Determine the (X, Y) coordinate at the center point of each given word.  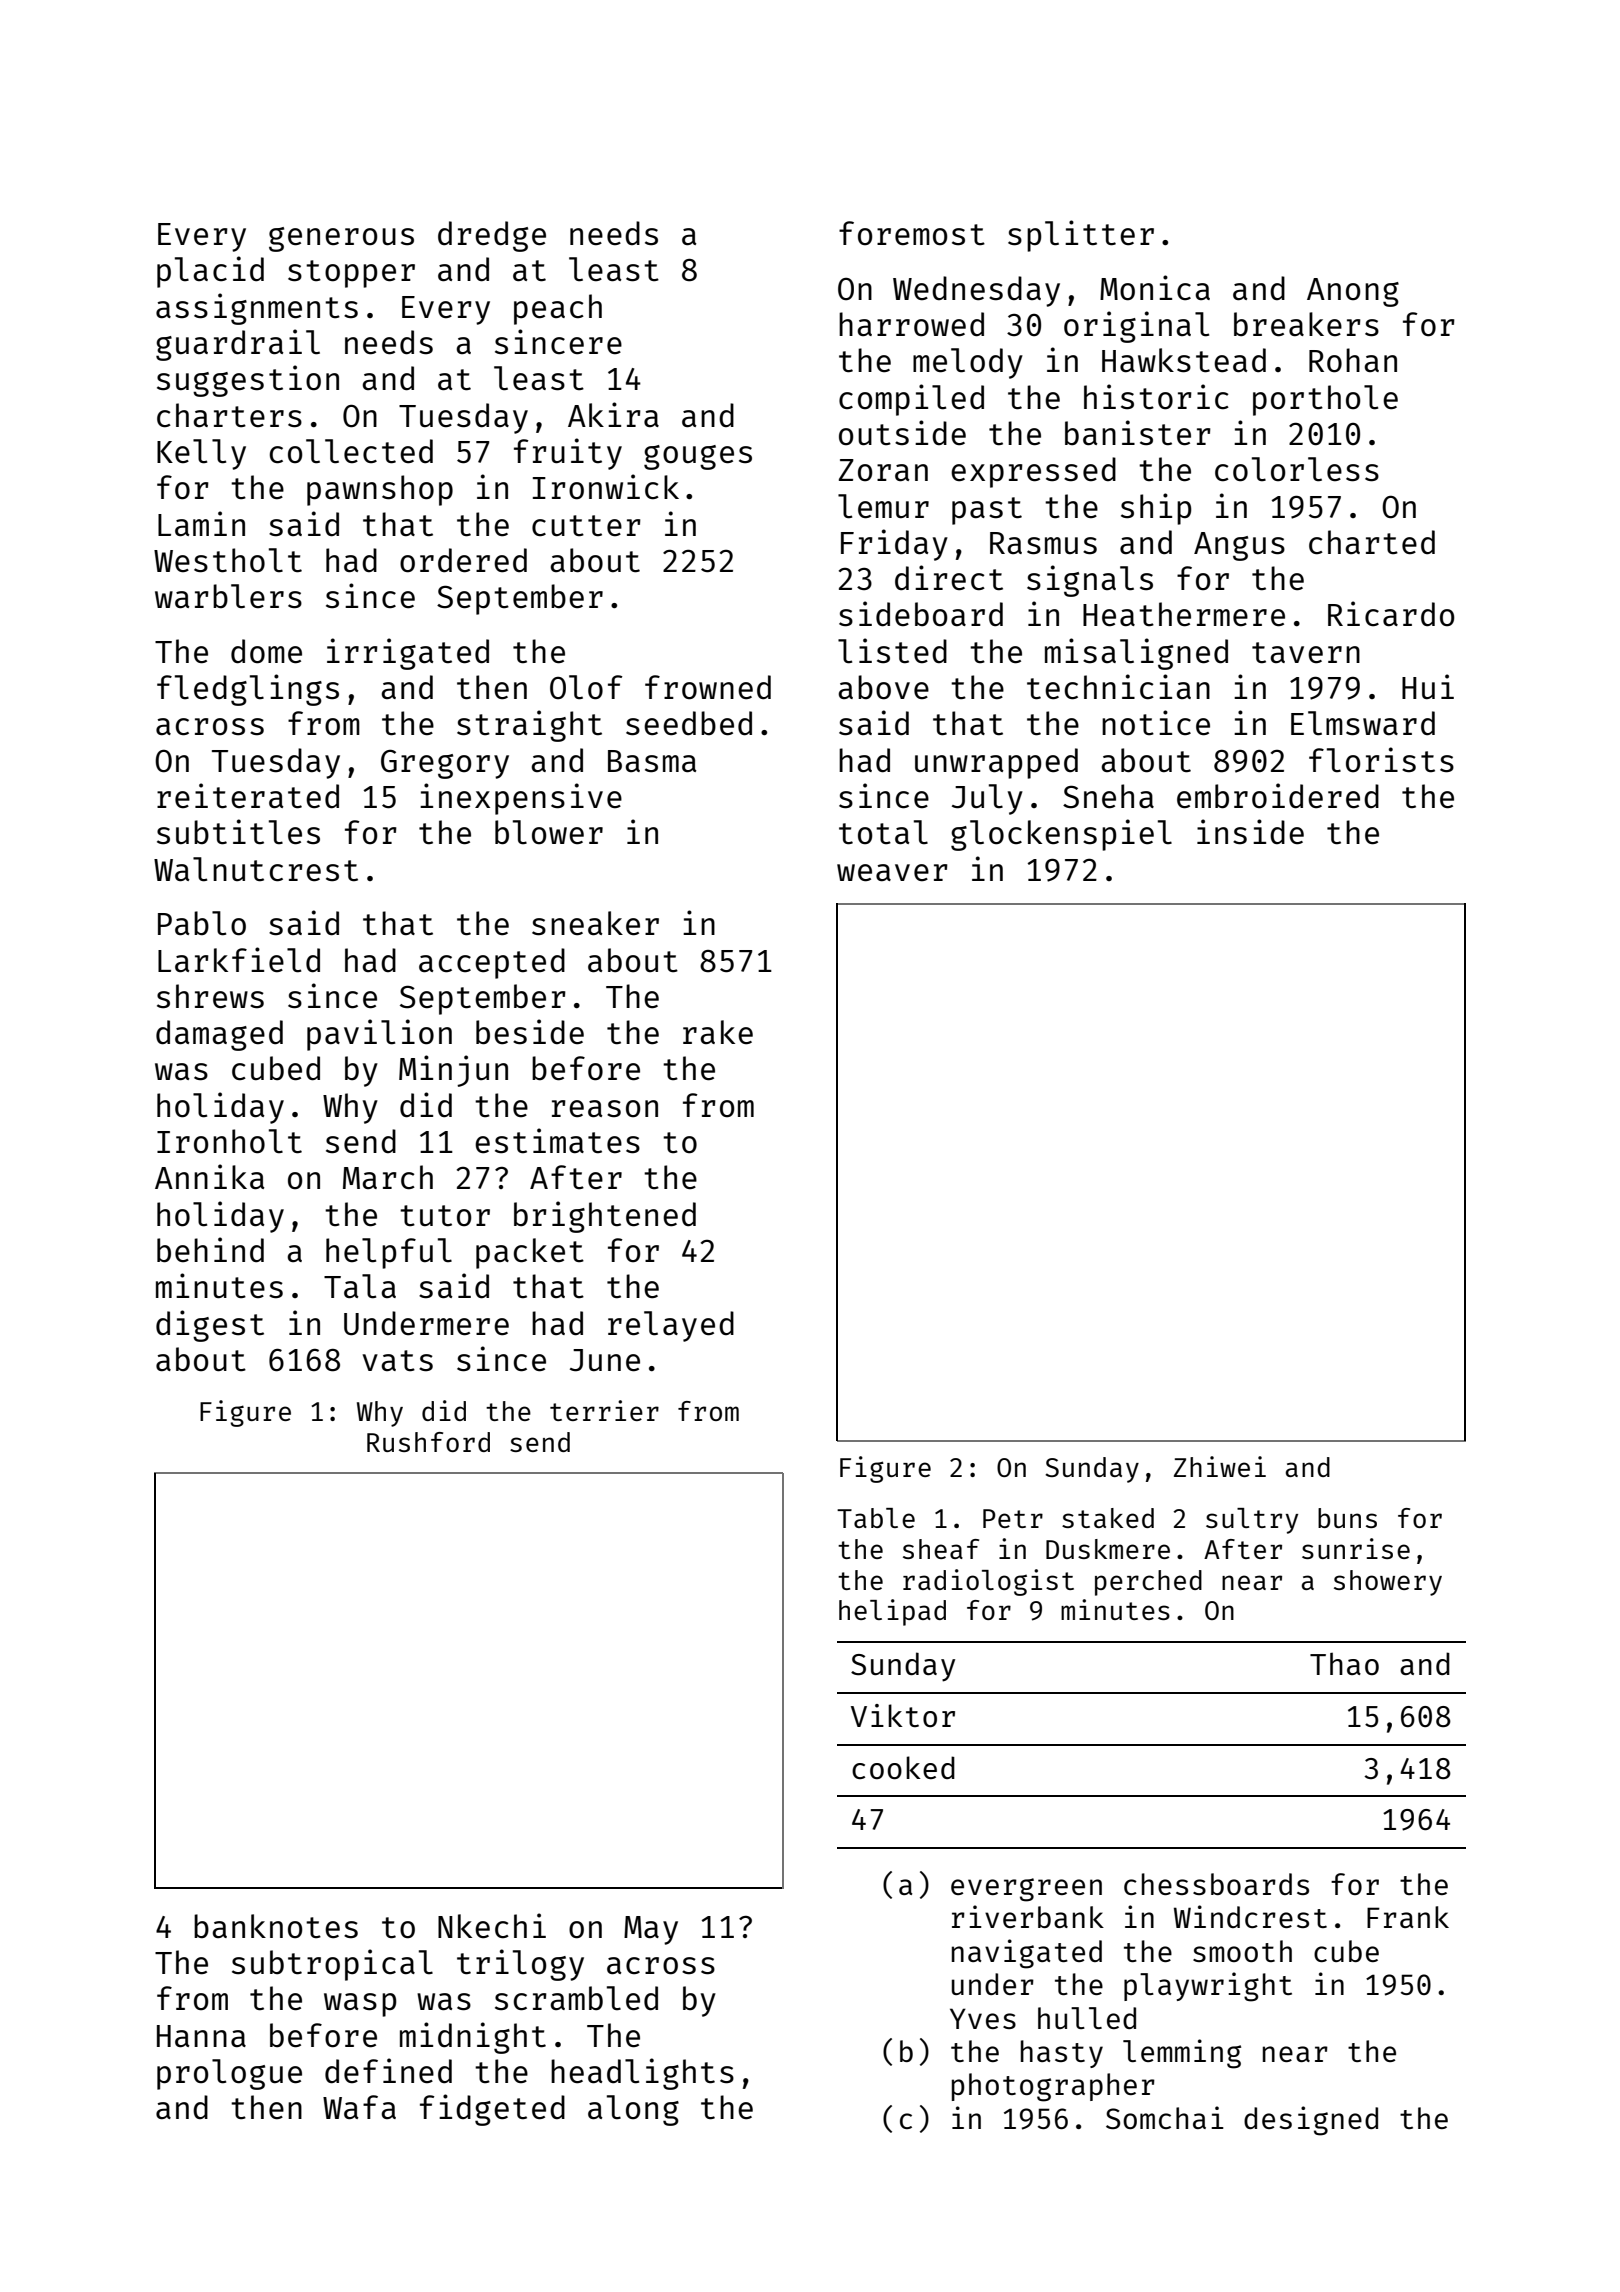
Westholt (228, 560)
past (987, 511)
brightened (605, 1217)
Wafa (359, 2107)
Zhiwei (1220, 1466)
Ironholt (229, 1141)
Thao (1344, 1664)
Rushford (428, 1442)
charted (1372, 542)
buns (1347, 1518)
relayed (671, 1326)
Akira (613, 414)
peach (558, 309)
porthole (1325, 400)
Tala (360, 1286)
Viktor (903, 1715)
